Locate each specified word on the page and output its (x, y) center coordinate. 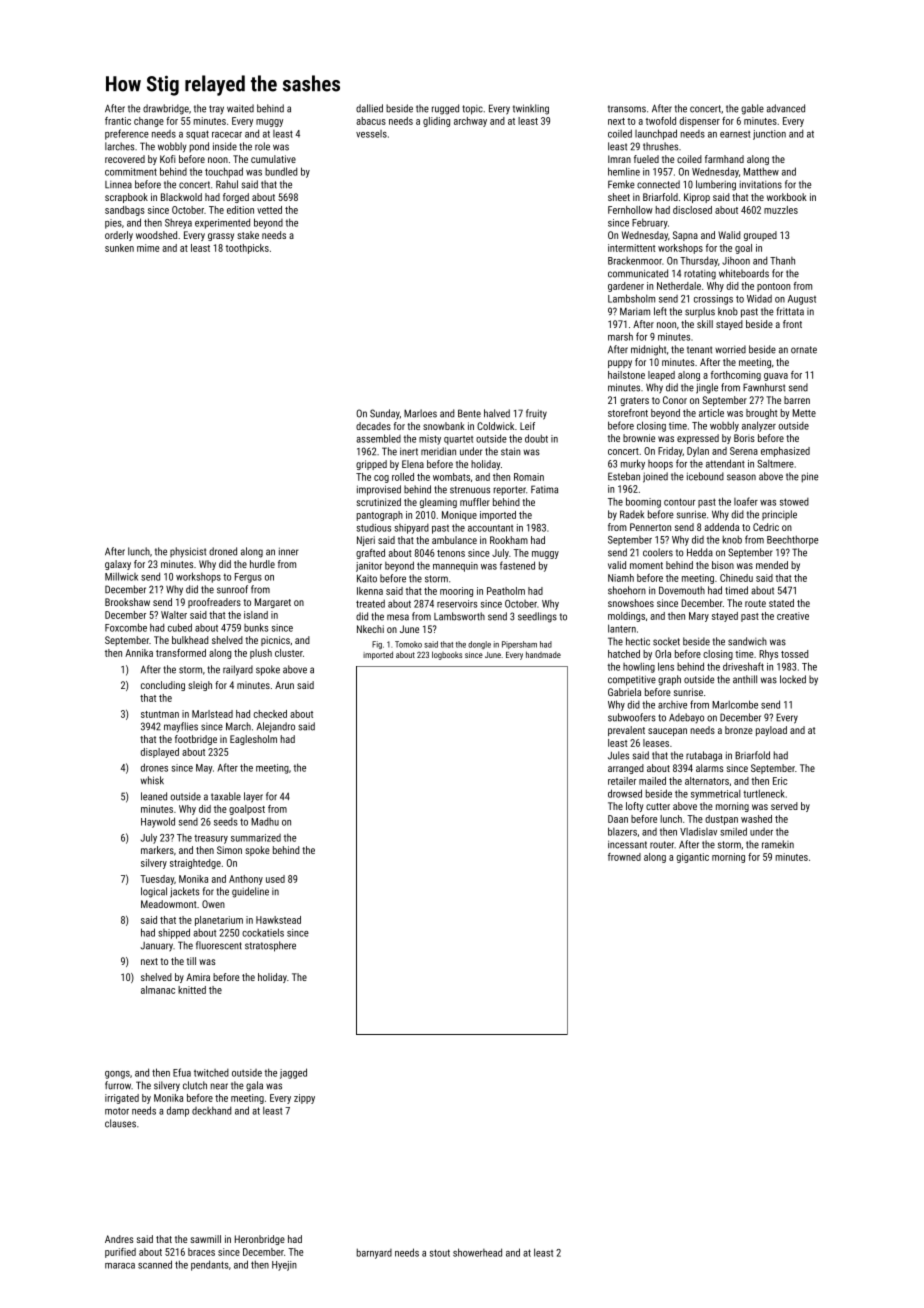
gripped (371, 465)
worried (730, 349)
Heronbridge (260, 1240)
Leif (527, 426)
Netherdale (679, 286)
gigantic (692, 858)
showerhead (477, 1252)
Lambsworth (459, 616)
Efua (182, 1072)
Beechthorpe (793, 540)
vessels (371, 134)
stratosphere (270, 946)
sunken (119, 248)
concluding (163, 686)
